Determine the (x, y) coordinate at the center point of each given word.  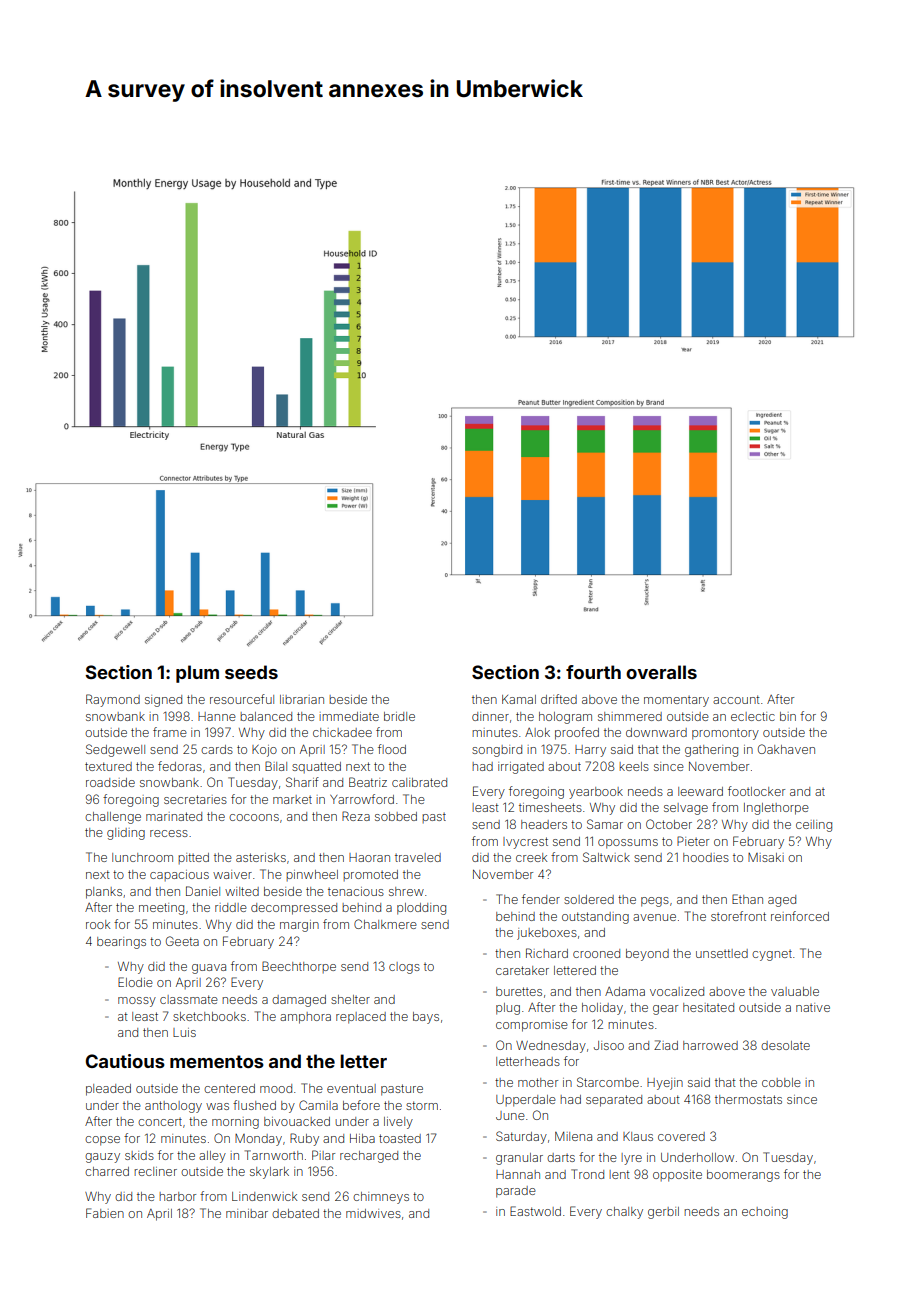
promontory (725, 734)
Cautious (125, 1061)
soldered (589, 899)
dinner (490, 716)
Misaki (766, 857)
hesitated (708, 1007)
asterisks (261, 857)
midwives (373, 1213)
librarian (302, 699)
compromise (532, 1026)
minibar (247, 1213)
